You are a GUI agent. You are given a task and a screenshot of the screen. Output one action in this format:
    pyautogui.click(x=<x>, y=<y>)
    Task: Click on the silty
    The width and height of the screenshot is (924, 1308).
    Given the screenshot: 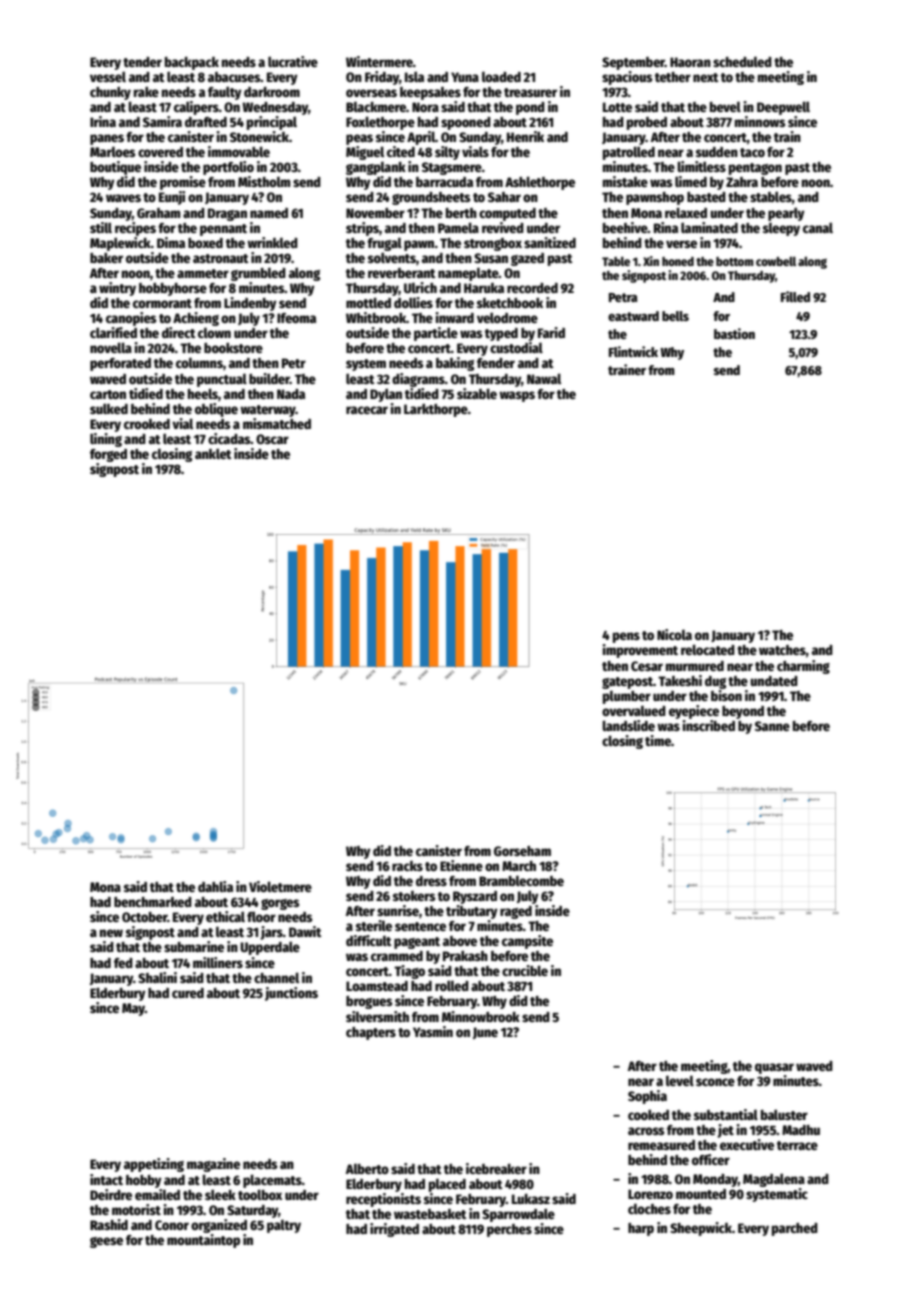 What is the action you would take?
    pyautogui.click(x=447, y=153)
